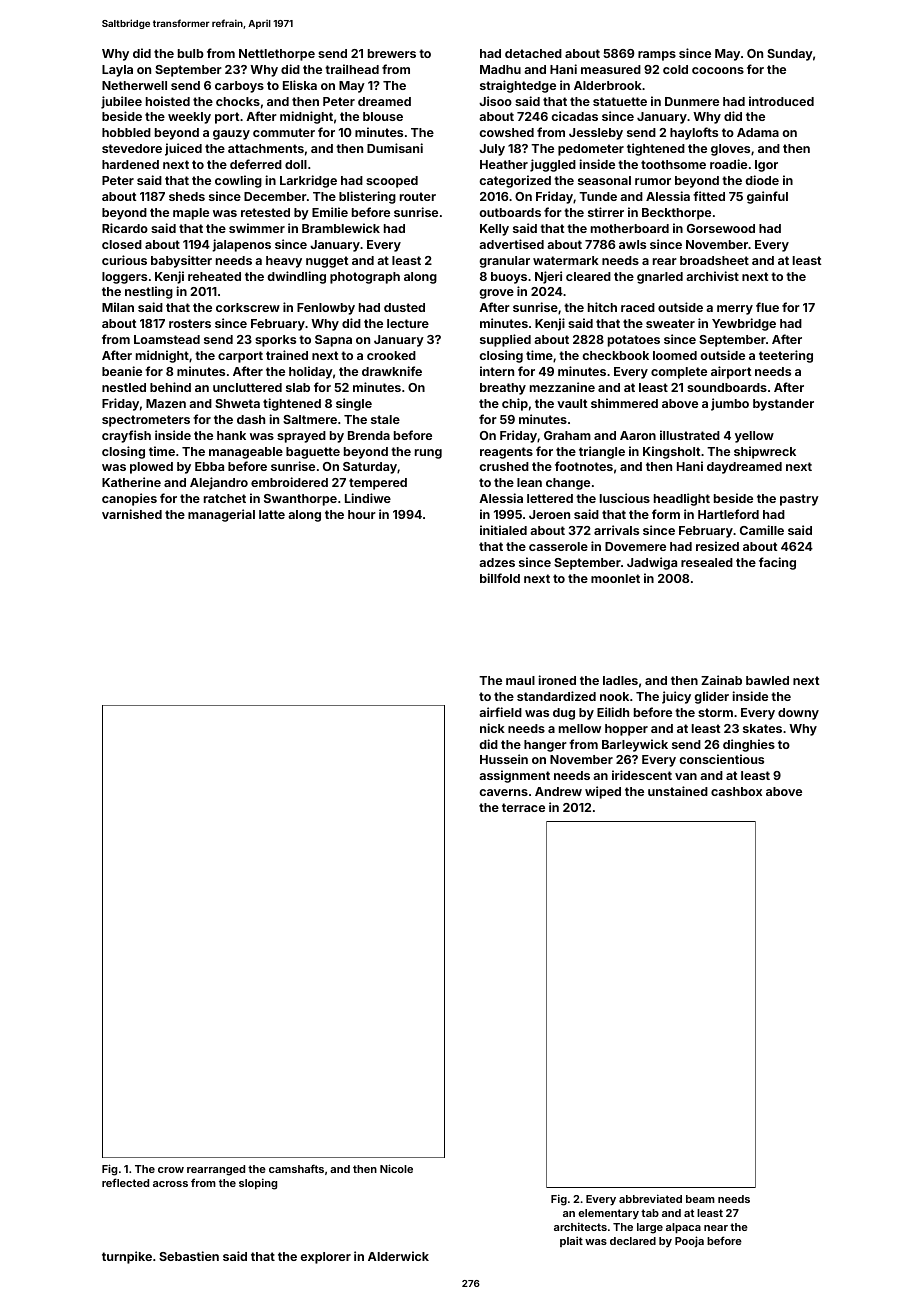  I want to click on brewers, so click(392, 53).
